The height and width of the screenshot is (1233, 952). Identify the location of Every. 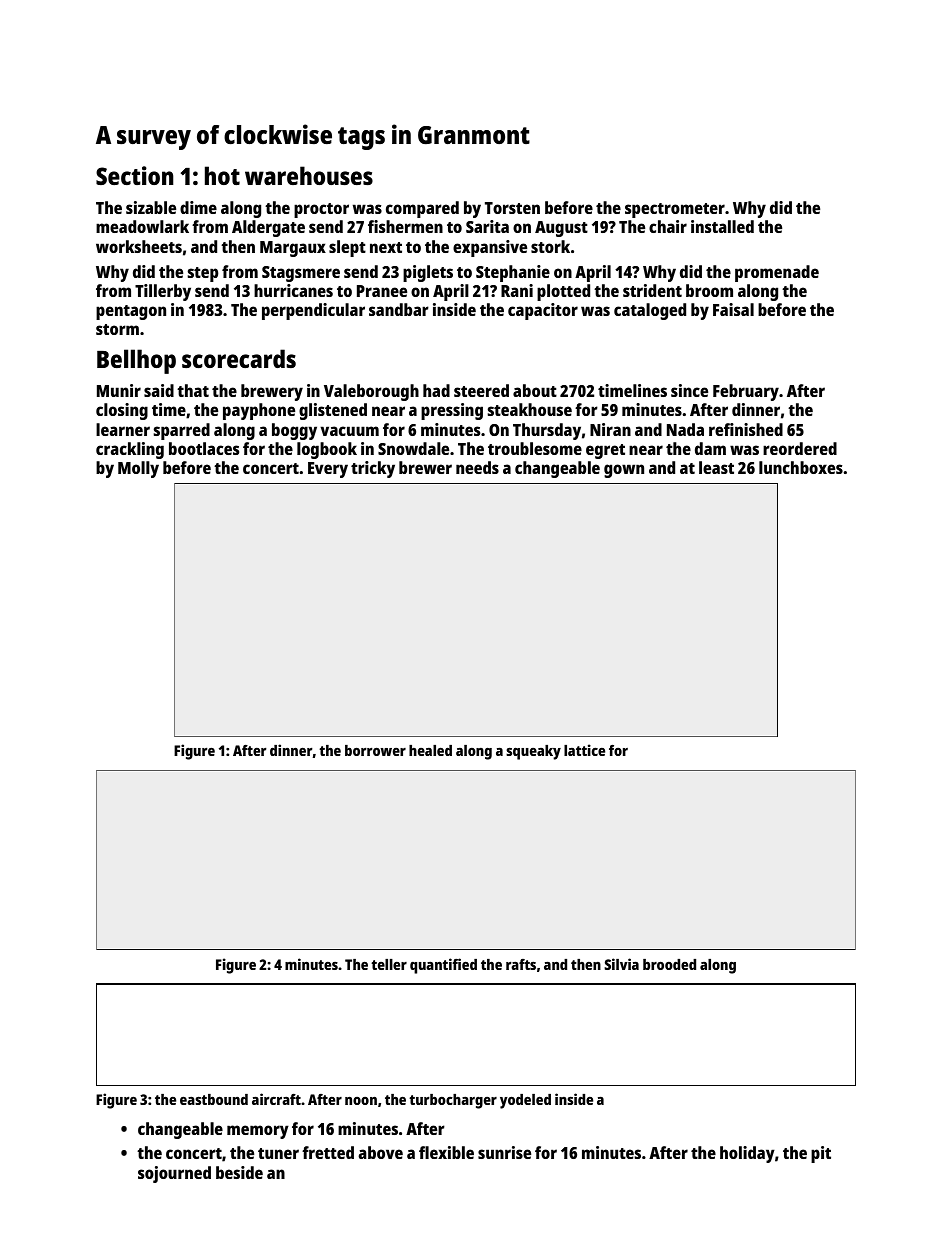
(328, 470).
